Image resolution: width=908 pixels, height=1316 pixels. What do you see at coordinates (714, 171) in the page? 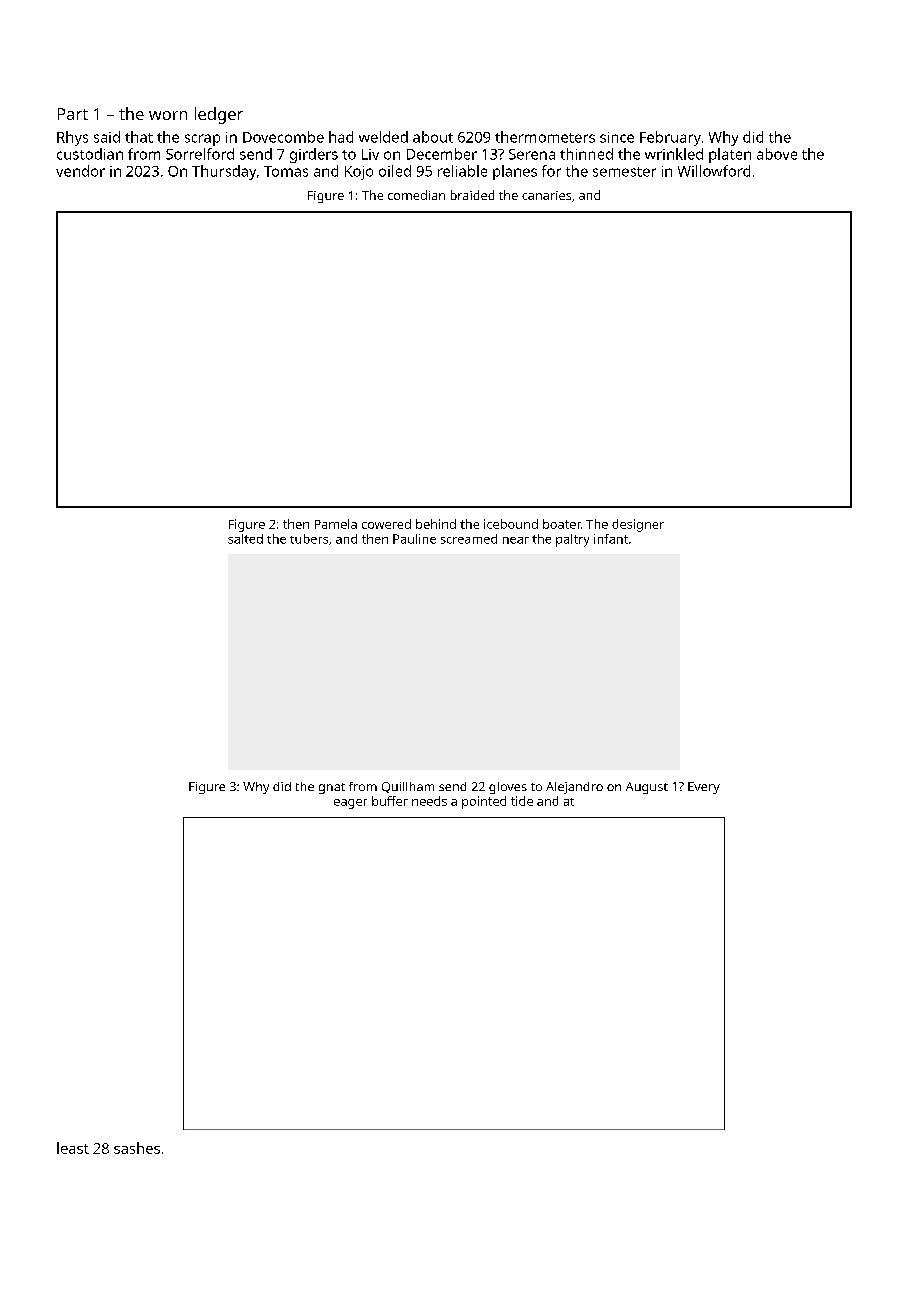
I see `Willowford` at bounding box center [714, 171].
